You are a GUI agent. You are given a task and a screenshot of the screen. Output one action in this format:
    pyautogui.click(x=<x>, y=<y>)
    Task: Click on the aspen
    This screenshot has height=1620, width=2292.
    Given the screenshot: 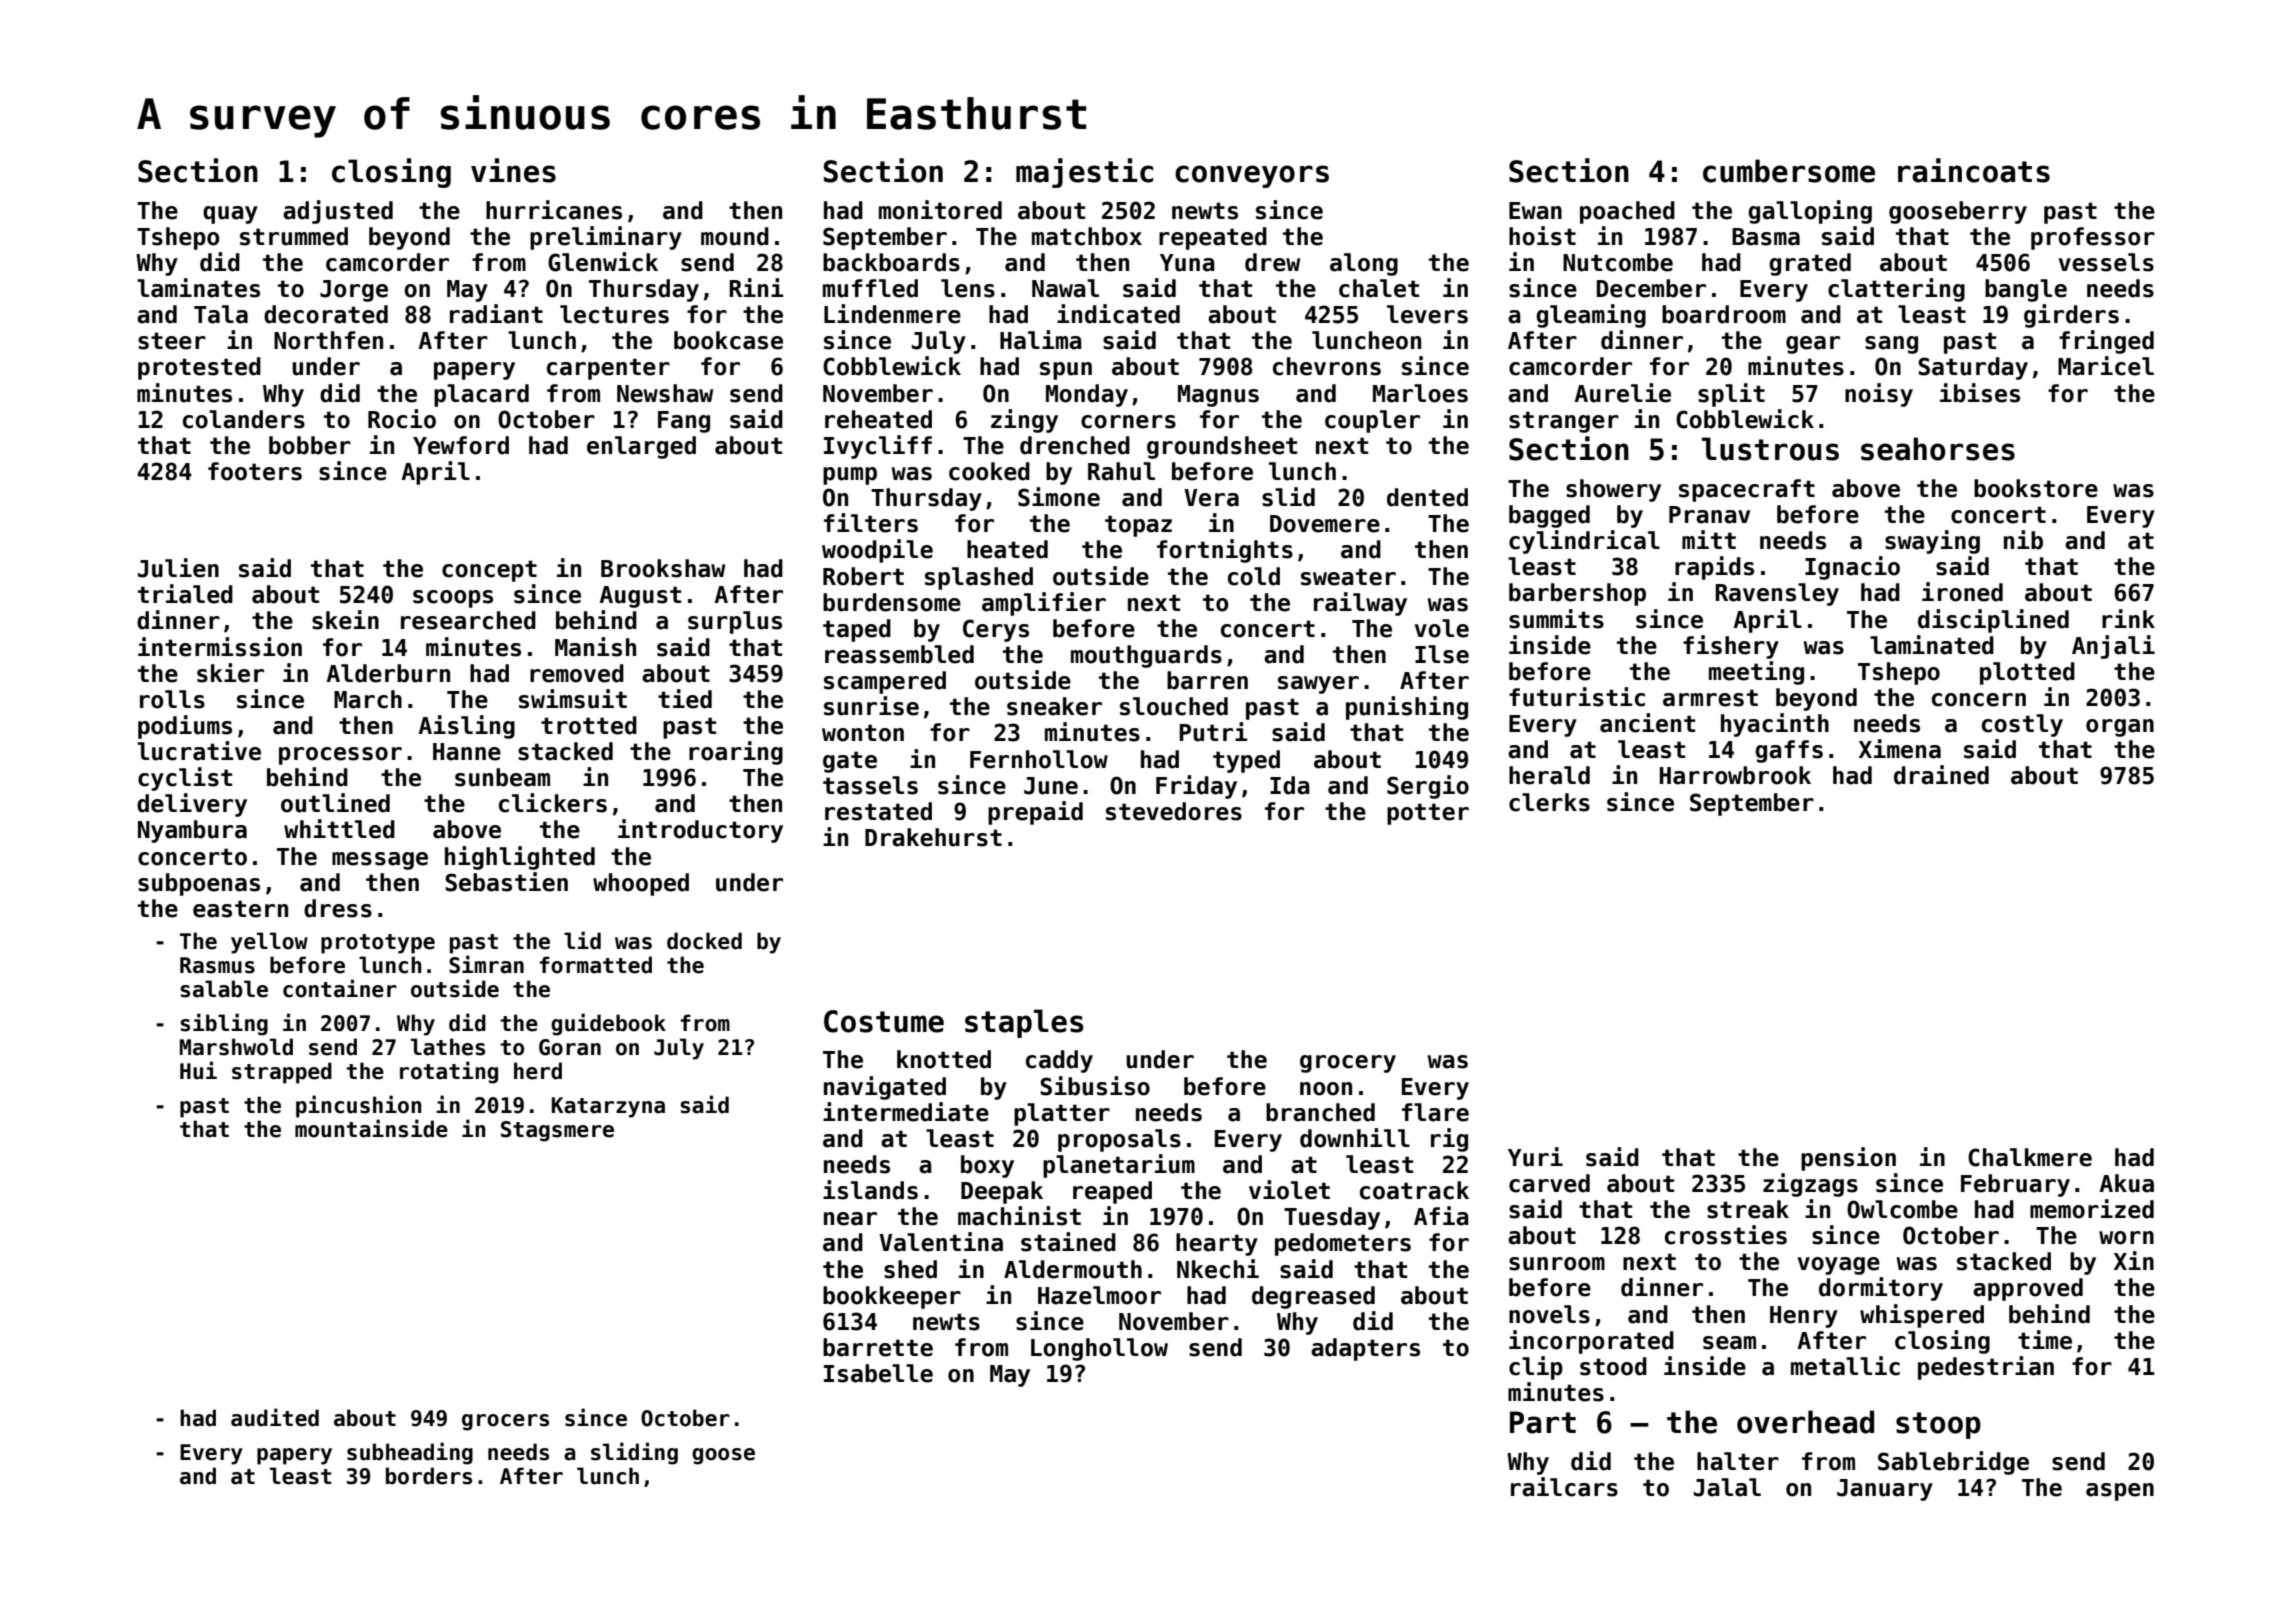 What is the action you would take?
    pyautogui.click(x=2120, y=1492)
